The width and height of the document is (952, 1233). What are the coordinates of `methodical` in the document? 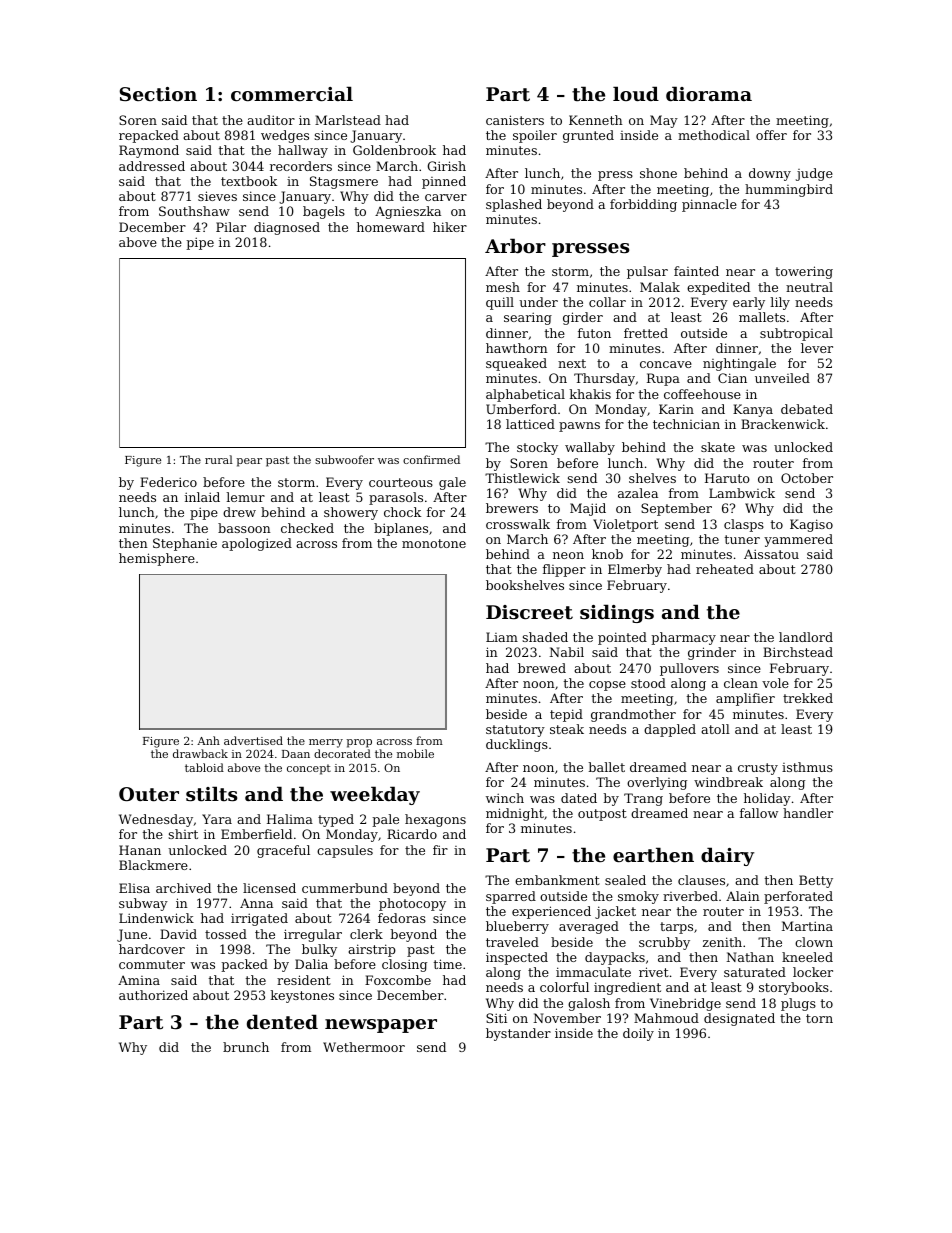 It's located at (714, 135).
